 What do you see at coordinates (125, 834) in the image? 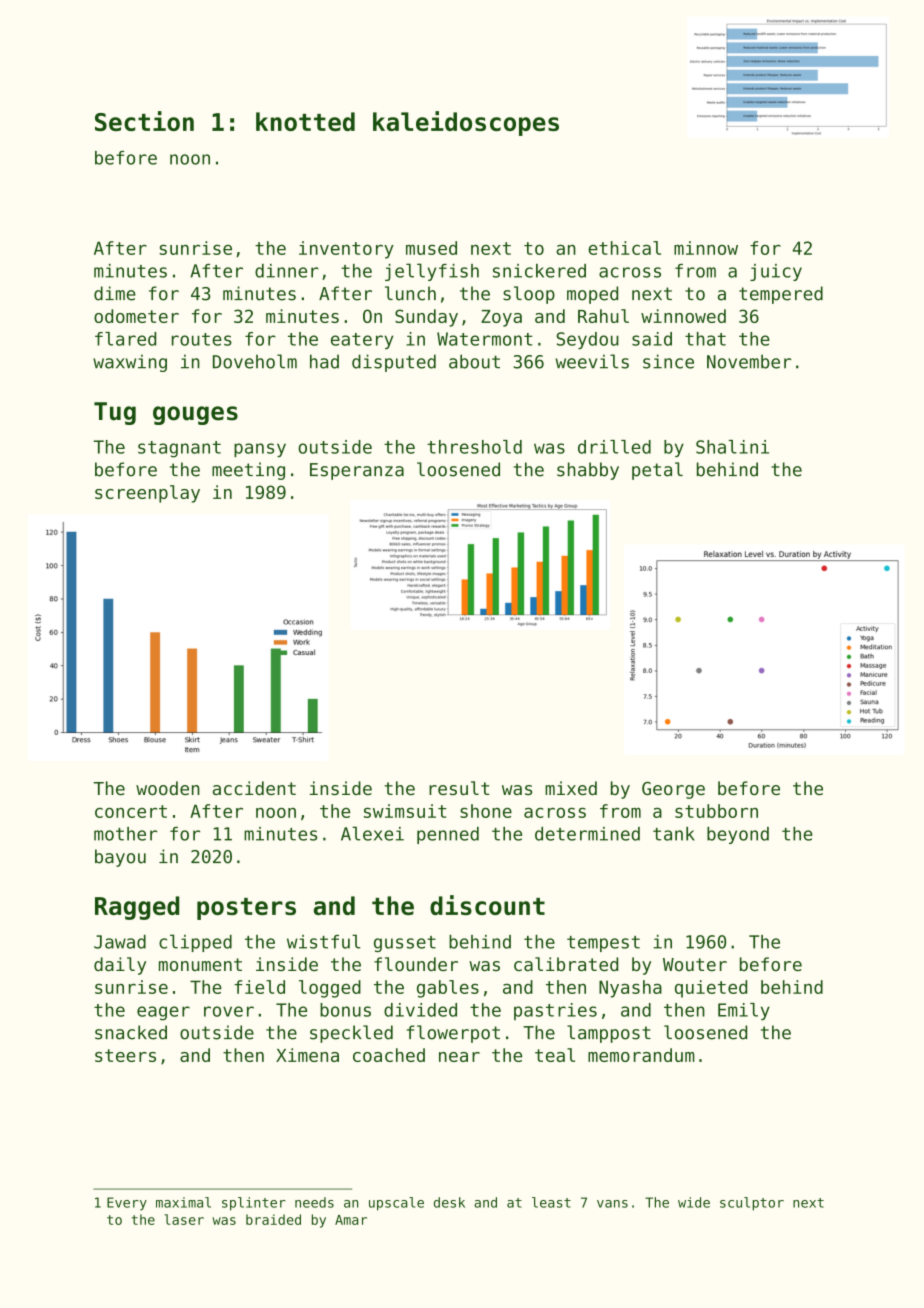
I see `mother` at bounding box center [125, 834].
